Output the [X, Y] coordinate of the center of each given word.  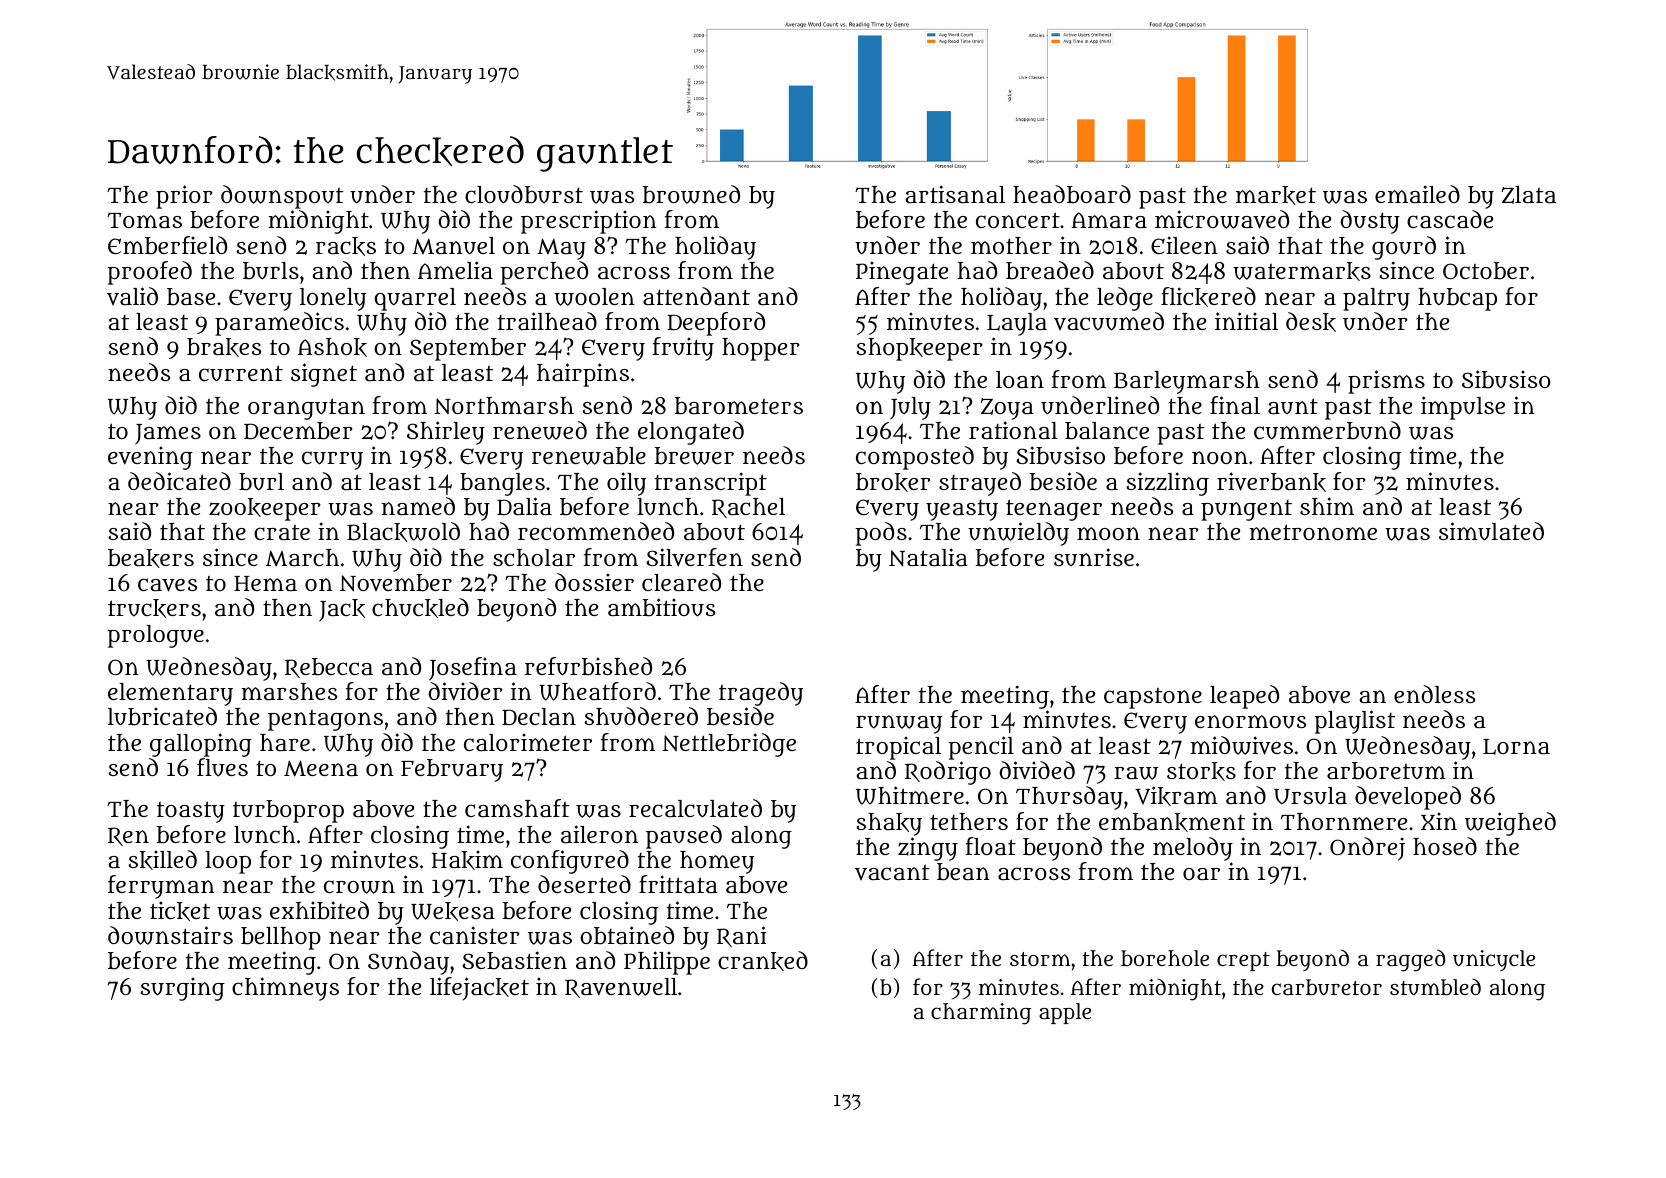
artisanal [955, 194]
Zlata [1529, 195]
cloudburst [524, 194]
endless [1434, 694]
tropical [898, 748]
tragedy [761, 694]
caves [167, 585]
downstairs [170, 935]
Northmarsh [504, 405]
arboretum [1386, 771]
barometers [739, 406]
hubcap [1457, 299]
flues [222, 767]
